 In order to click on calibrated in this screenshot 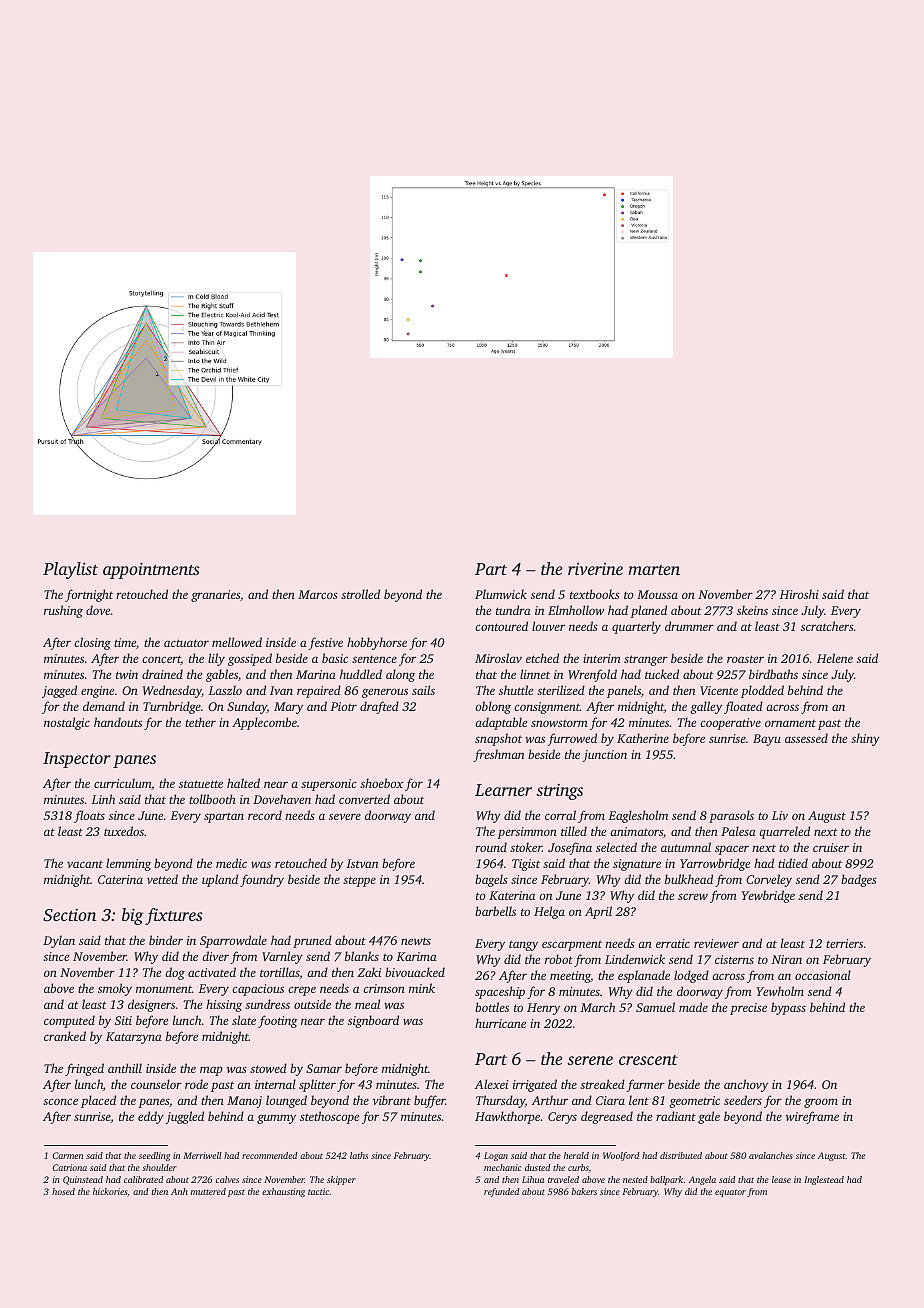, I will do `click(143, 1179)`.
